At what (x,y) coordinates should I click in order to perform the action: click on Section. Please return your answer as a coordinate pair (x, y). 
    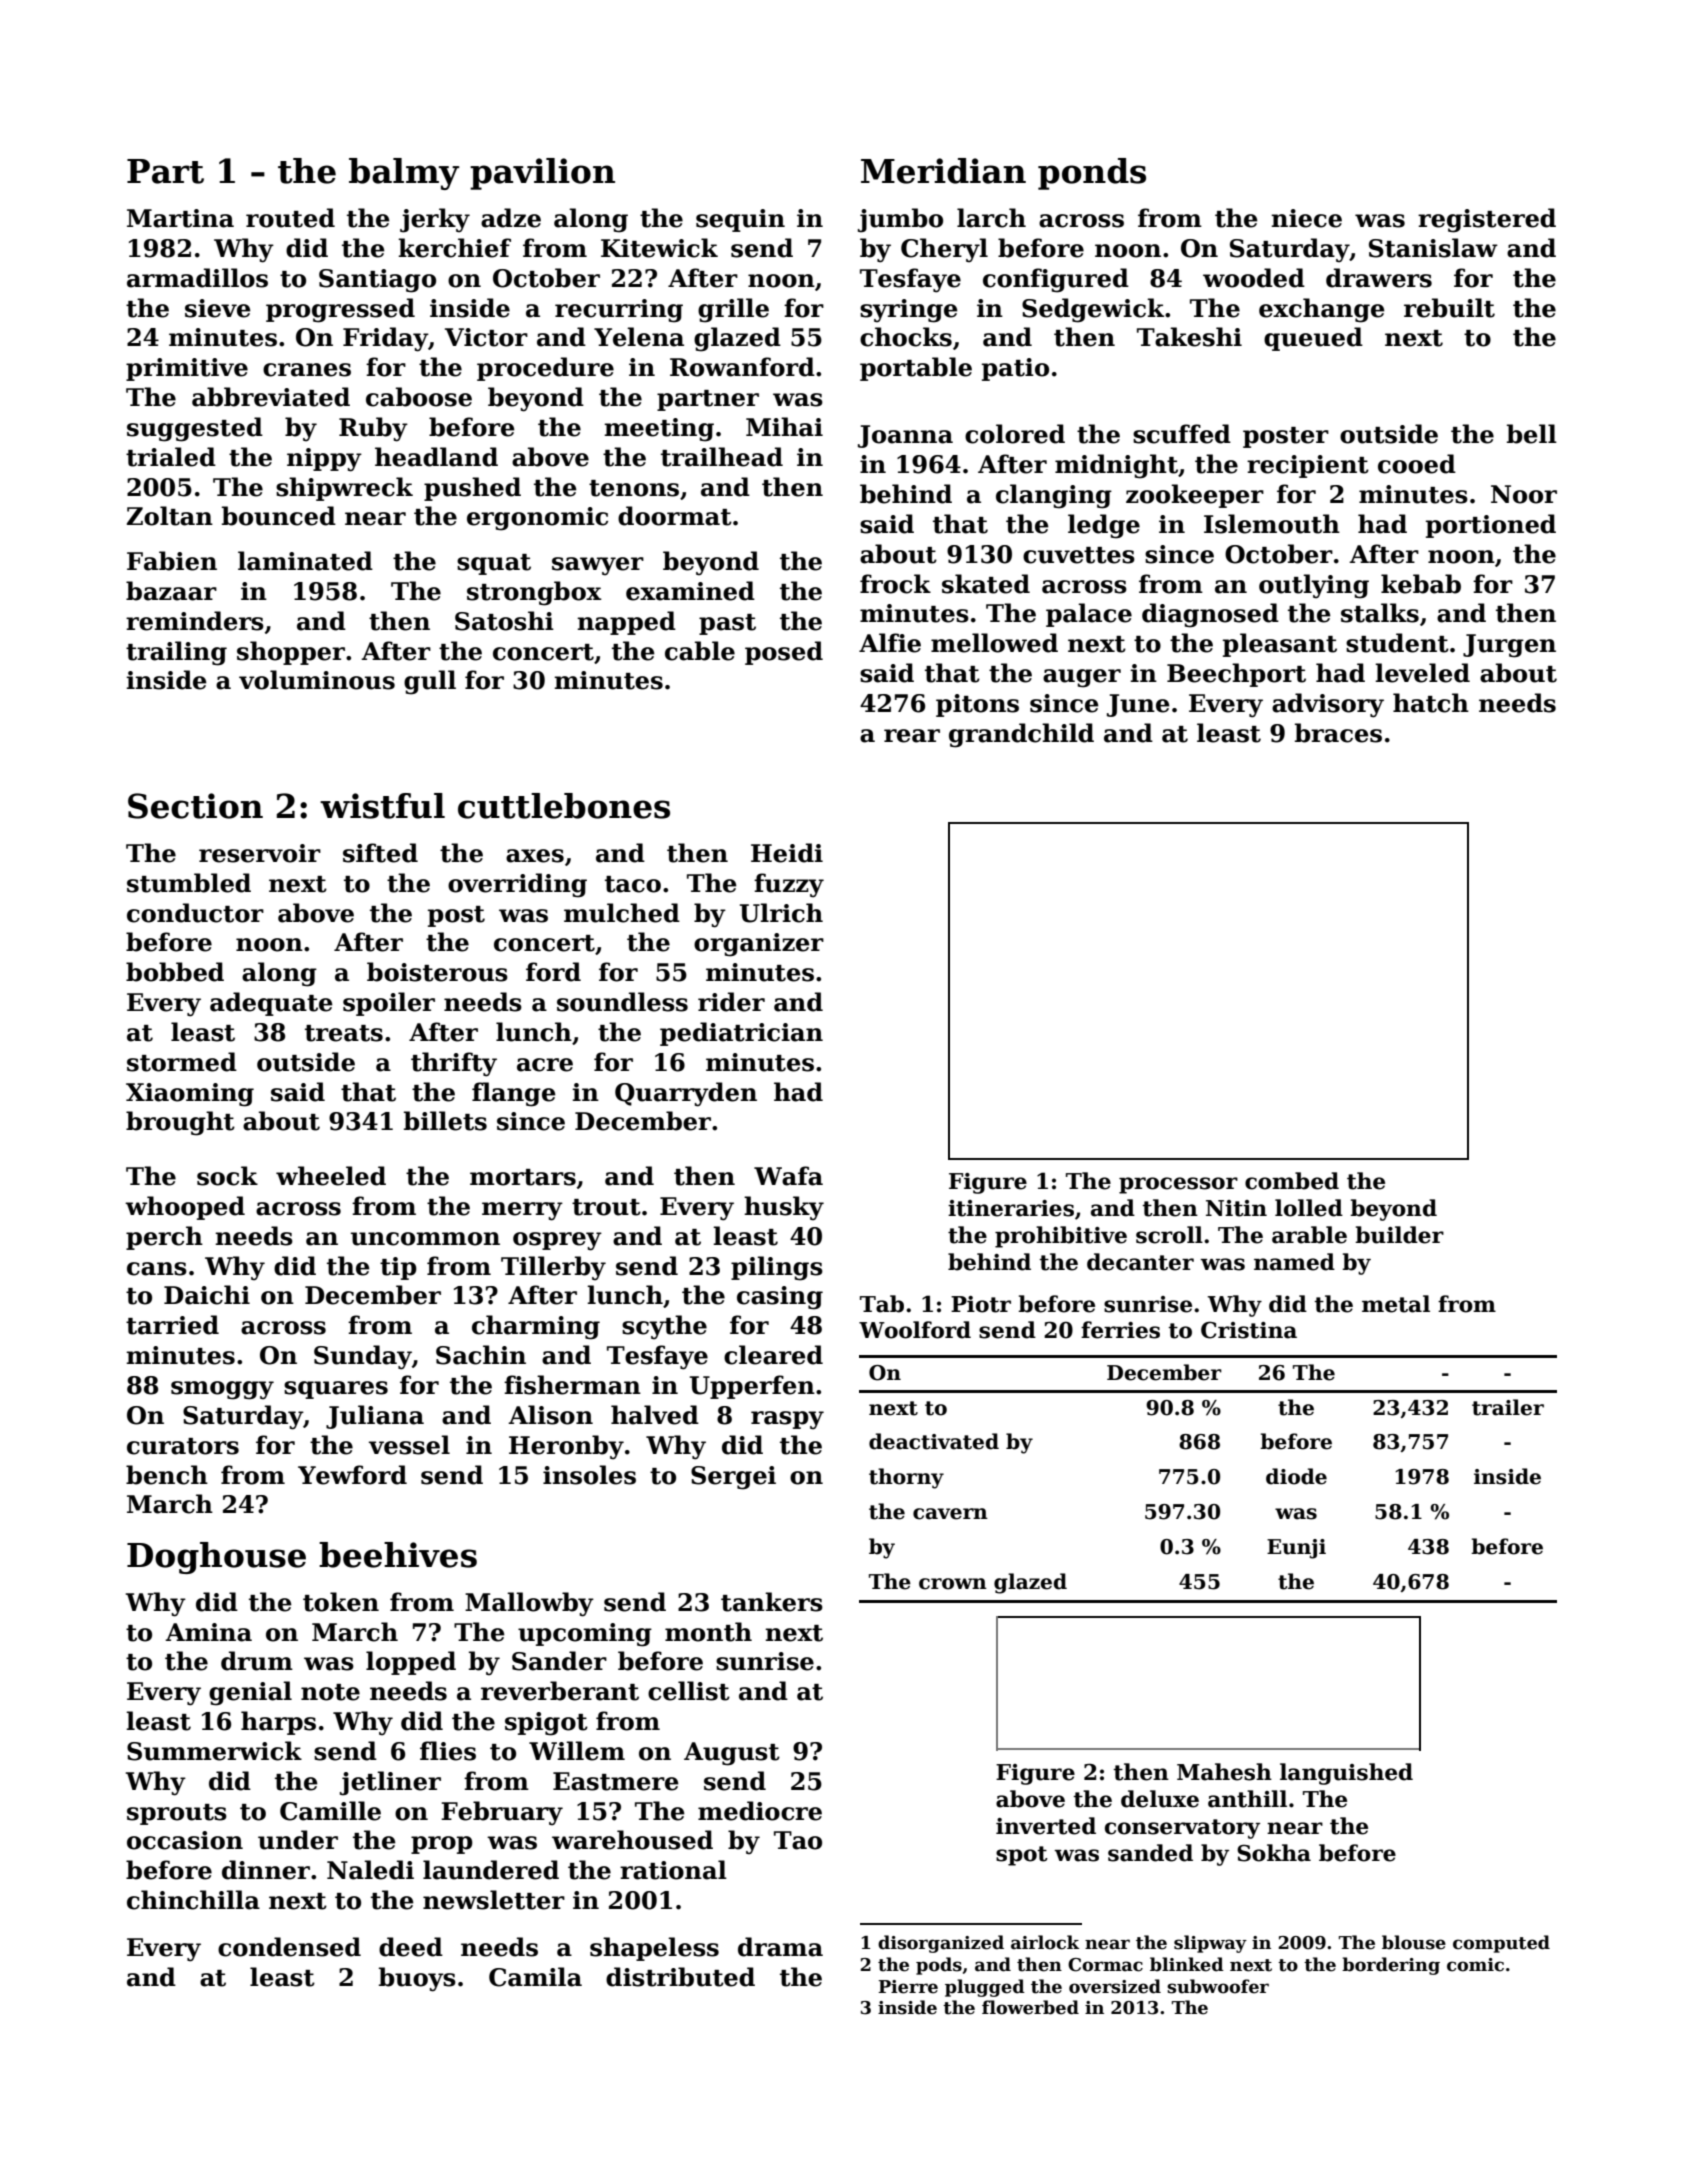
    Looking at the image, I should click on (195, 806).
